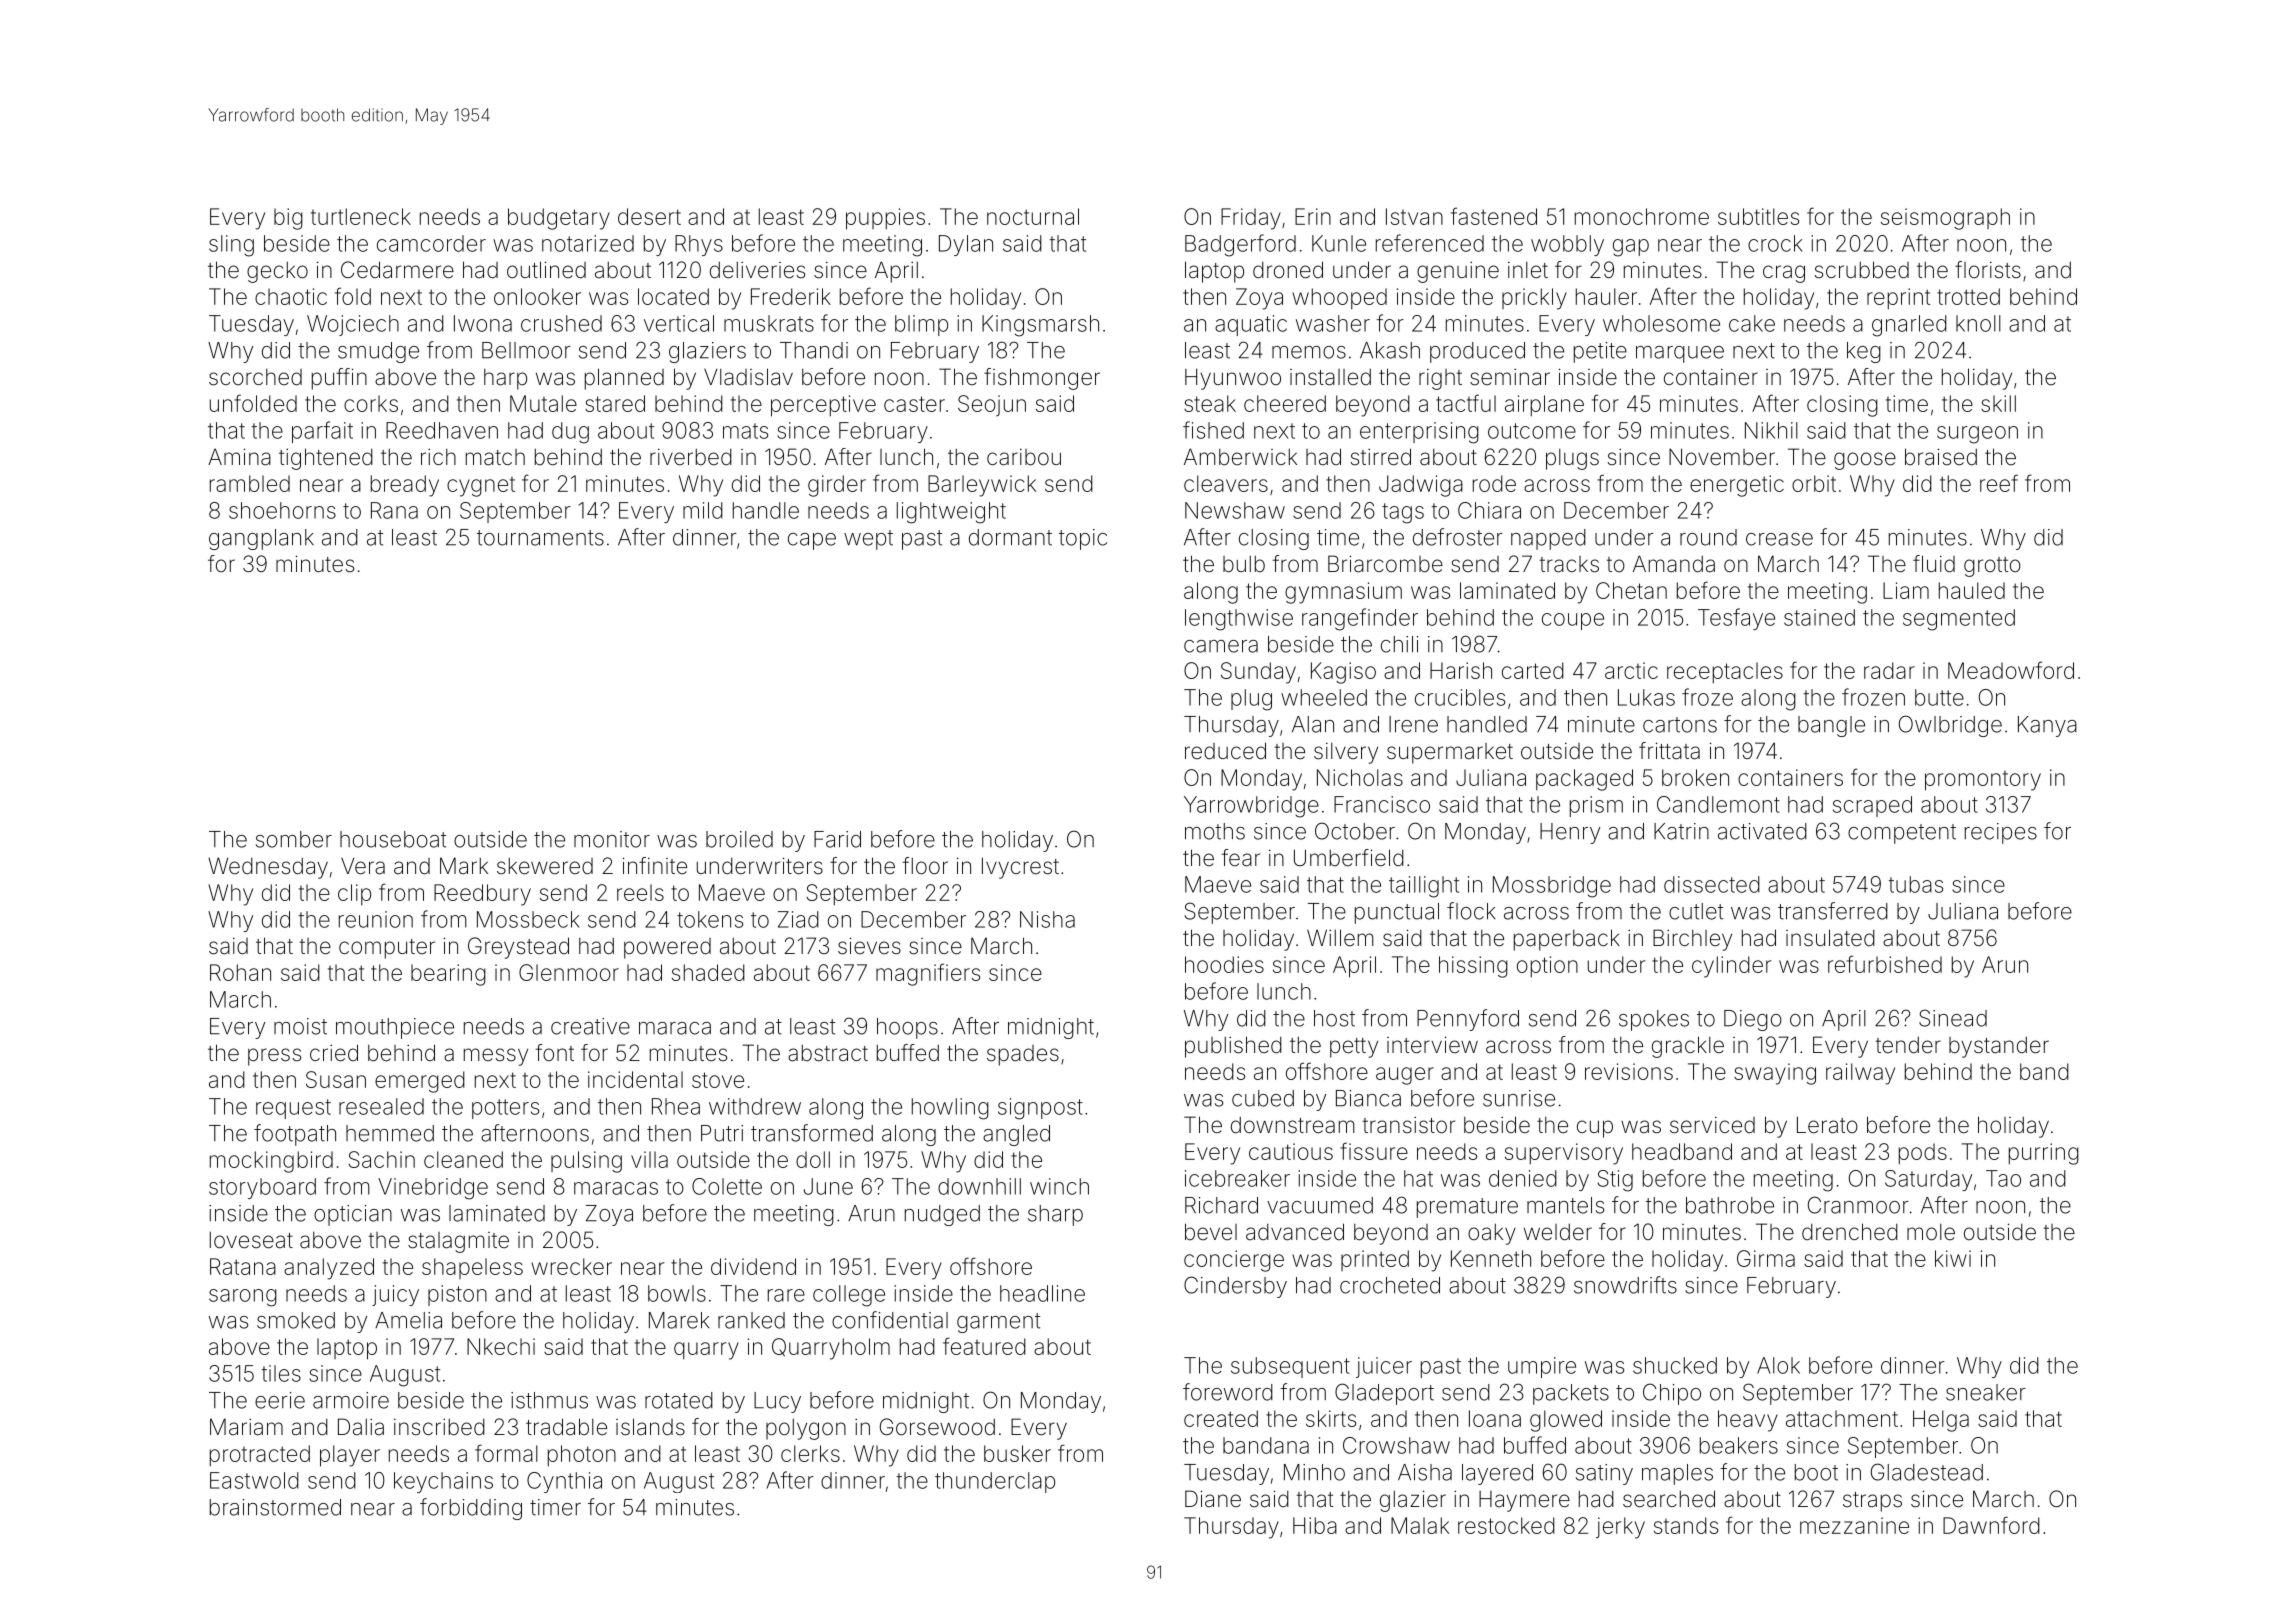 Image resolution: width=2292 pixels, height=1620 pixels. Describe the element at coordinates (1986, 1392) in the screenshot. I see `sneaker` at that location.
